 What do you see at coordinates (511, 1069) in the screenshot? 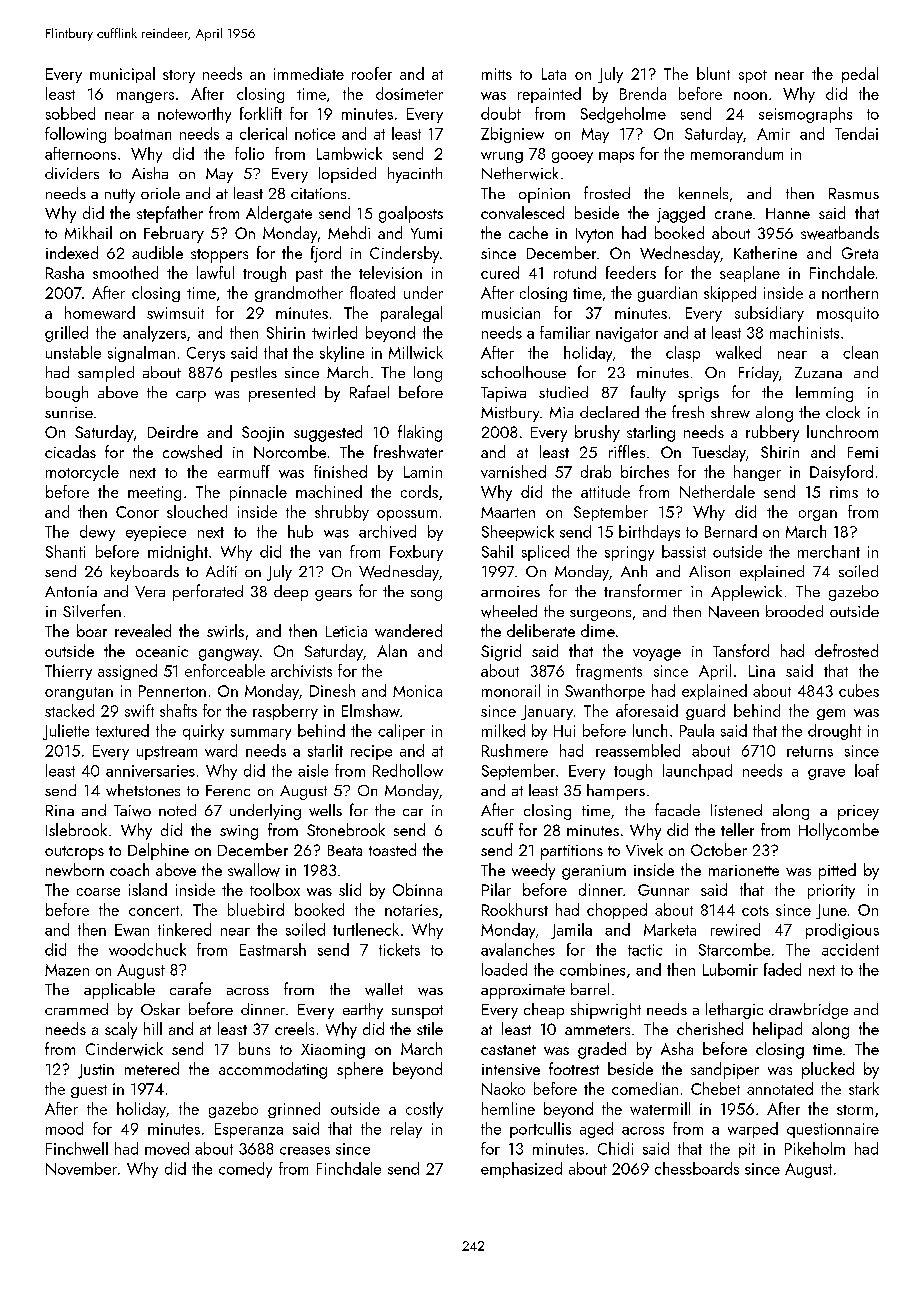
I see `intensive` at bounding box center [511, 1069].
